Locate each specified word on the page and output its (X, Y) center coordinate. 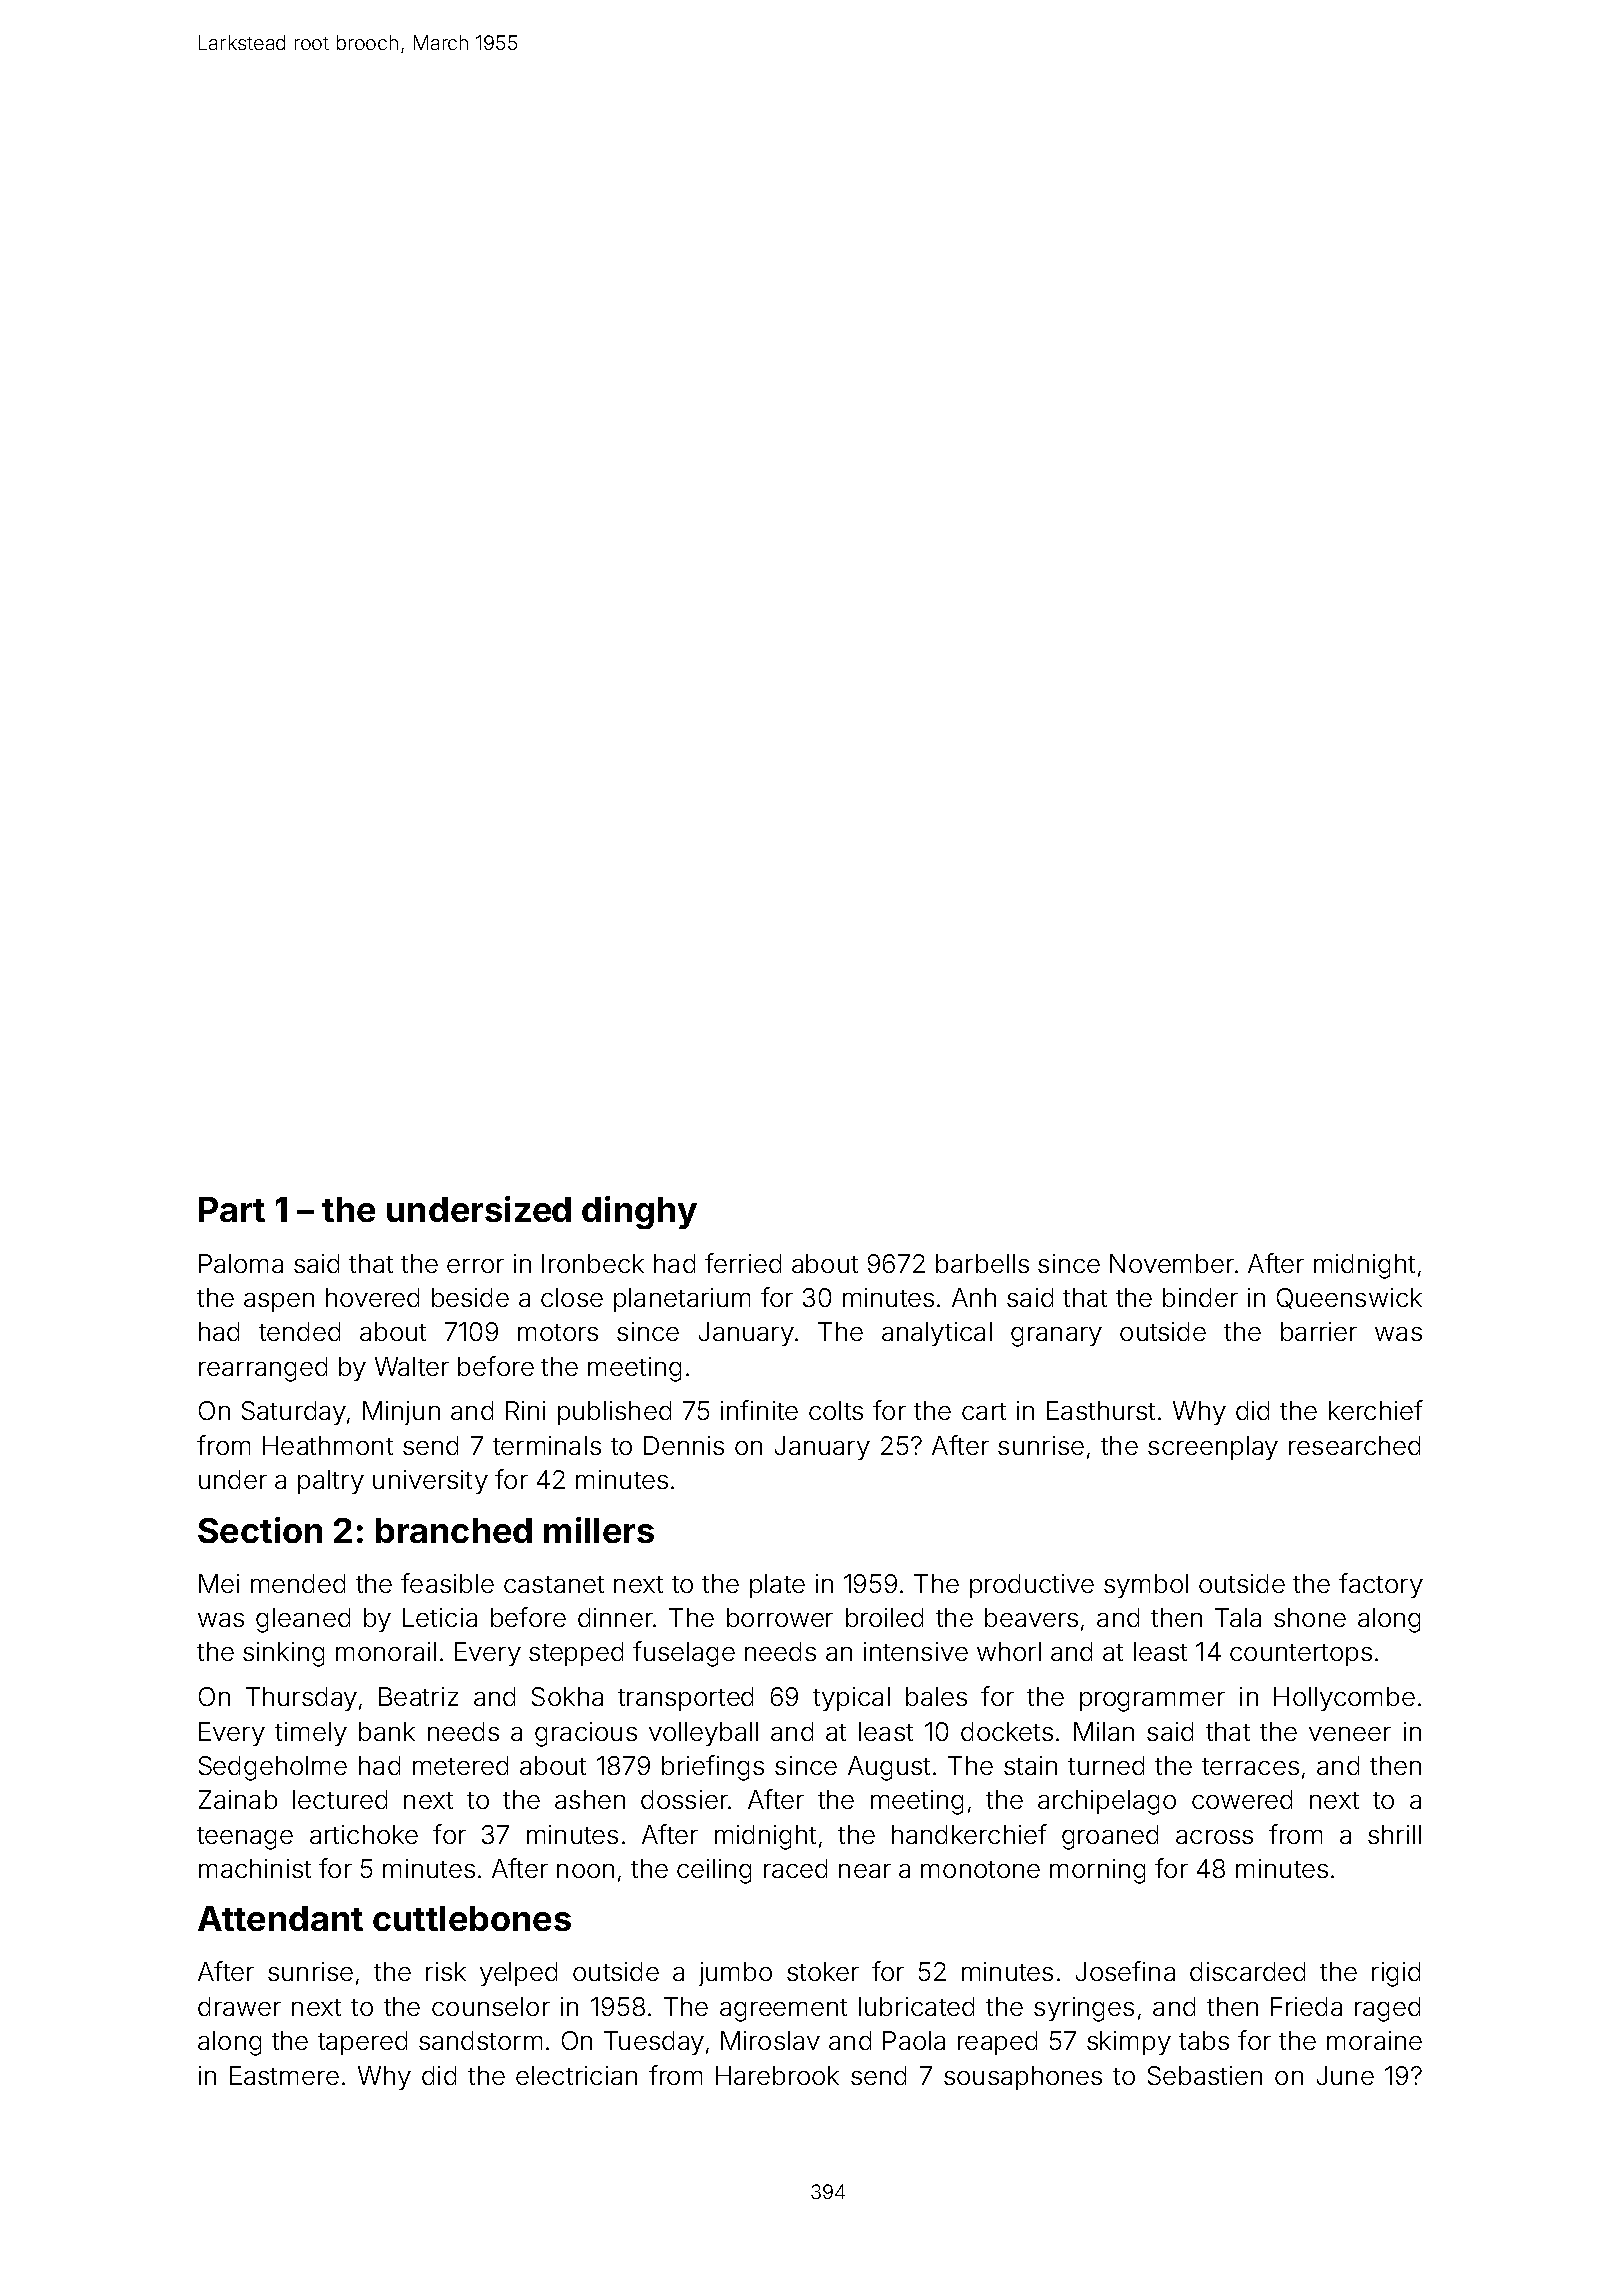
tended (299, 1331)
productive (1032, 1586)
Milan (1104, 1731)
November (1172, 1263)
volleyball (703, 1734)
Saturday (294, 1413)
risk (446, 1971)
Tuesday (654, 2043)
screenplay (1213, 1448)
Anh (974, 1297)
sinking (283, 1654)
